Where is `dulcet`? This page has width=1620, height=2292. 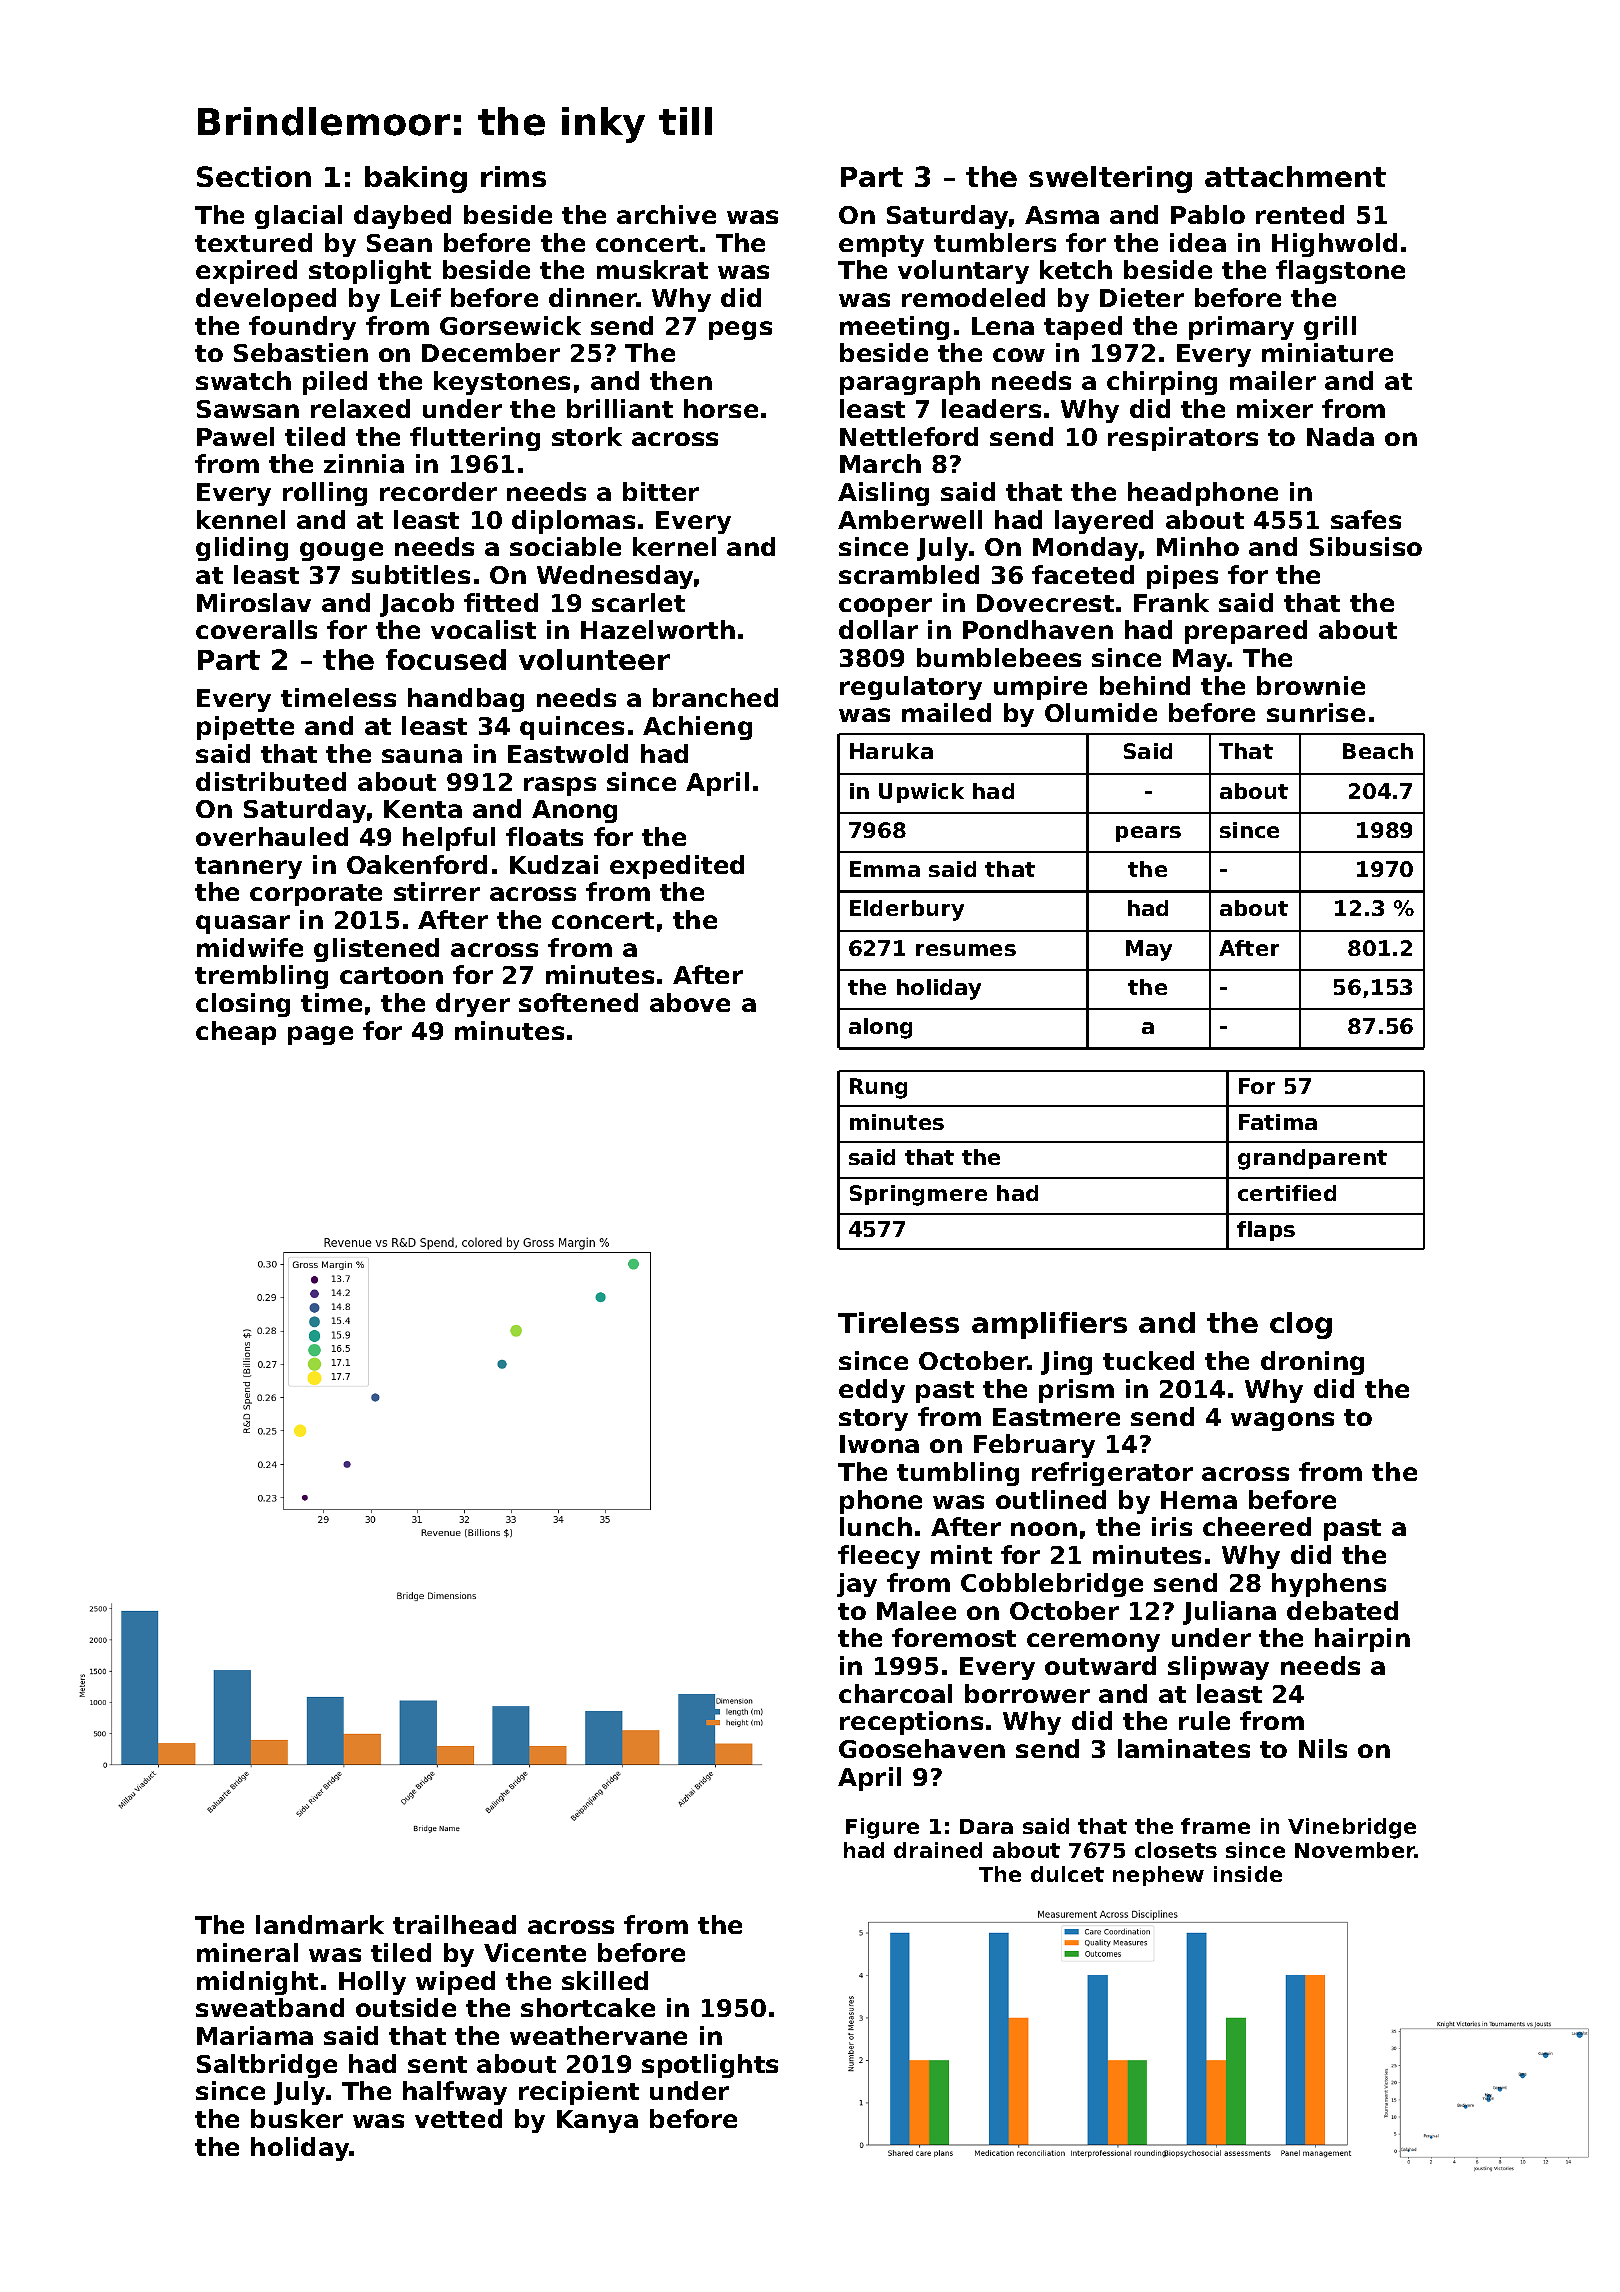 dulcet is located at coordinates (1067, 1874).
